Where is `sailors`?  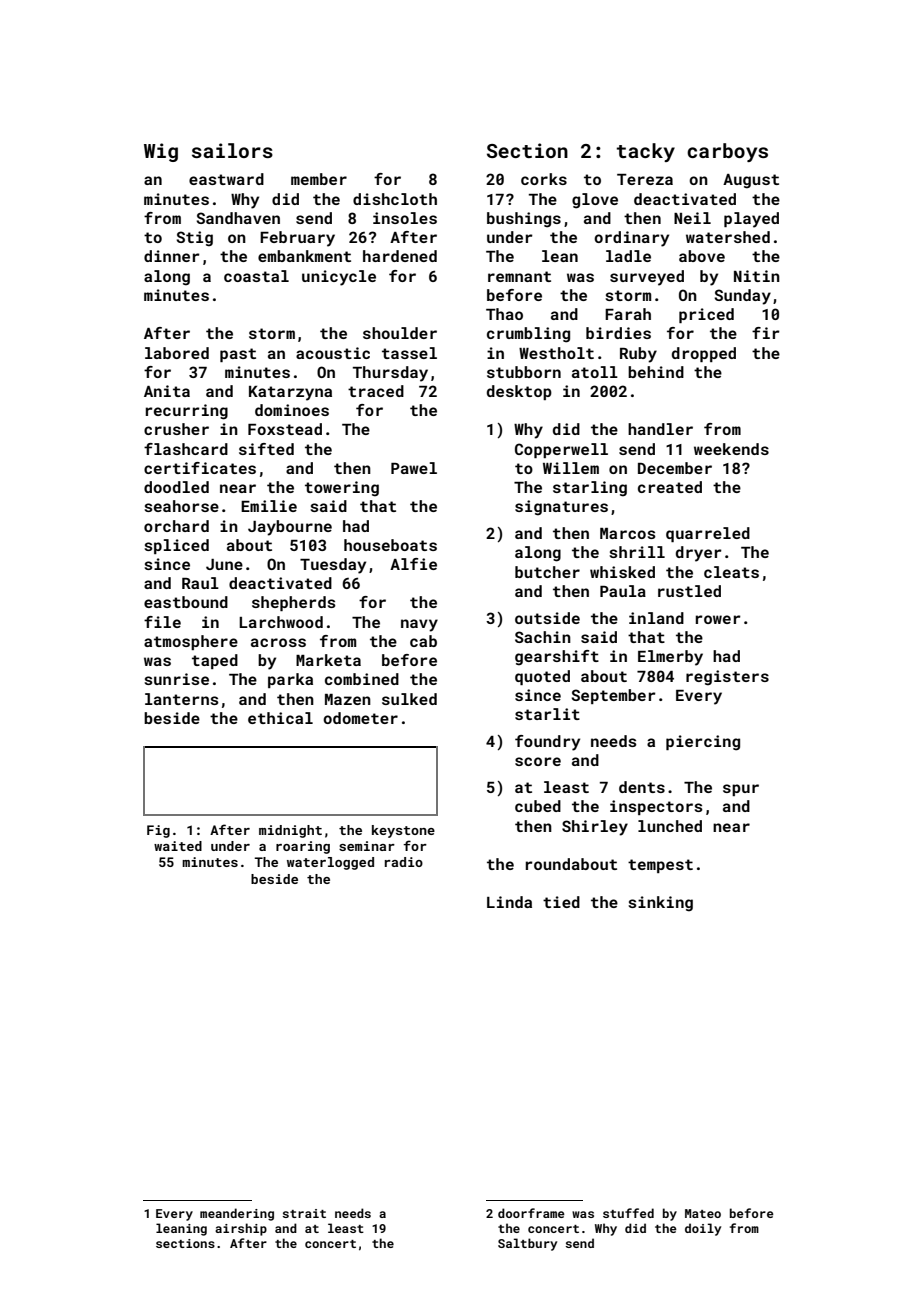 sailors is located at coordinates (232, 150).
